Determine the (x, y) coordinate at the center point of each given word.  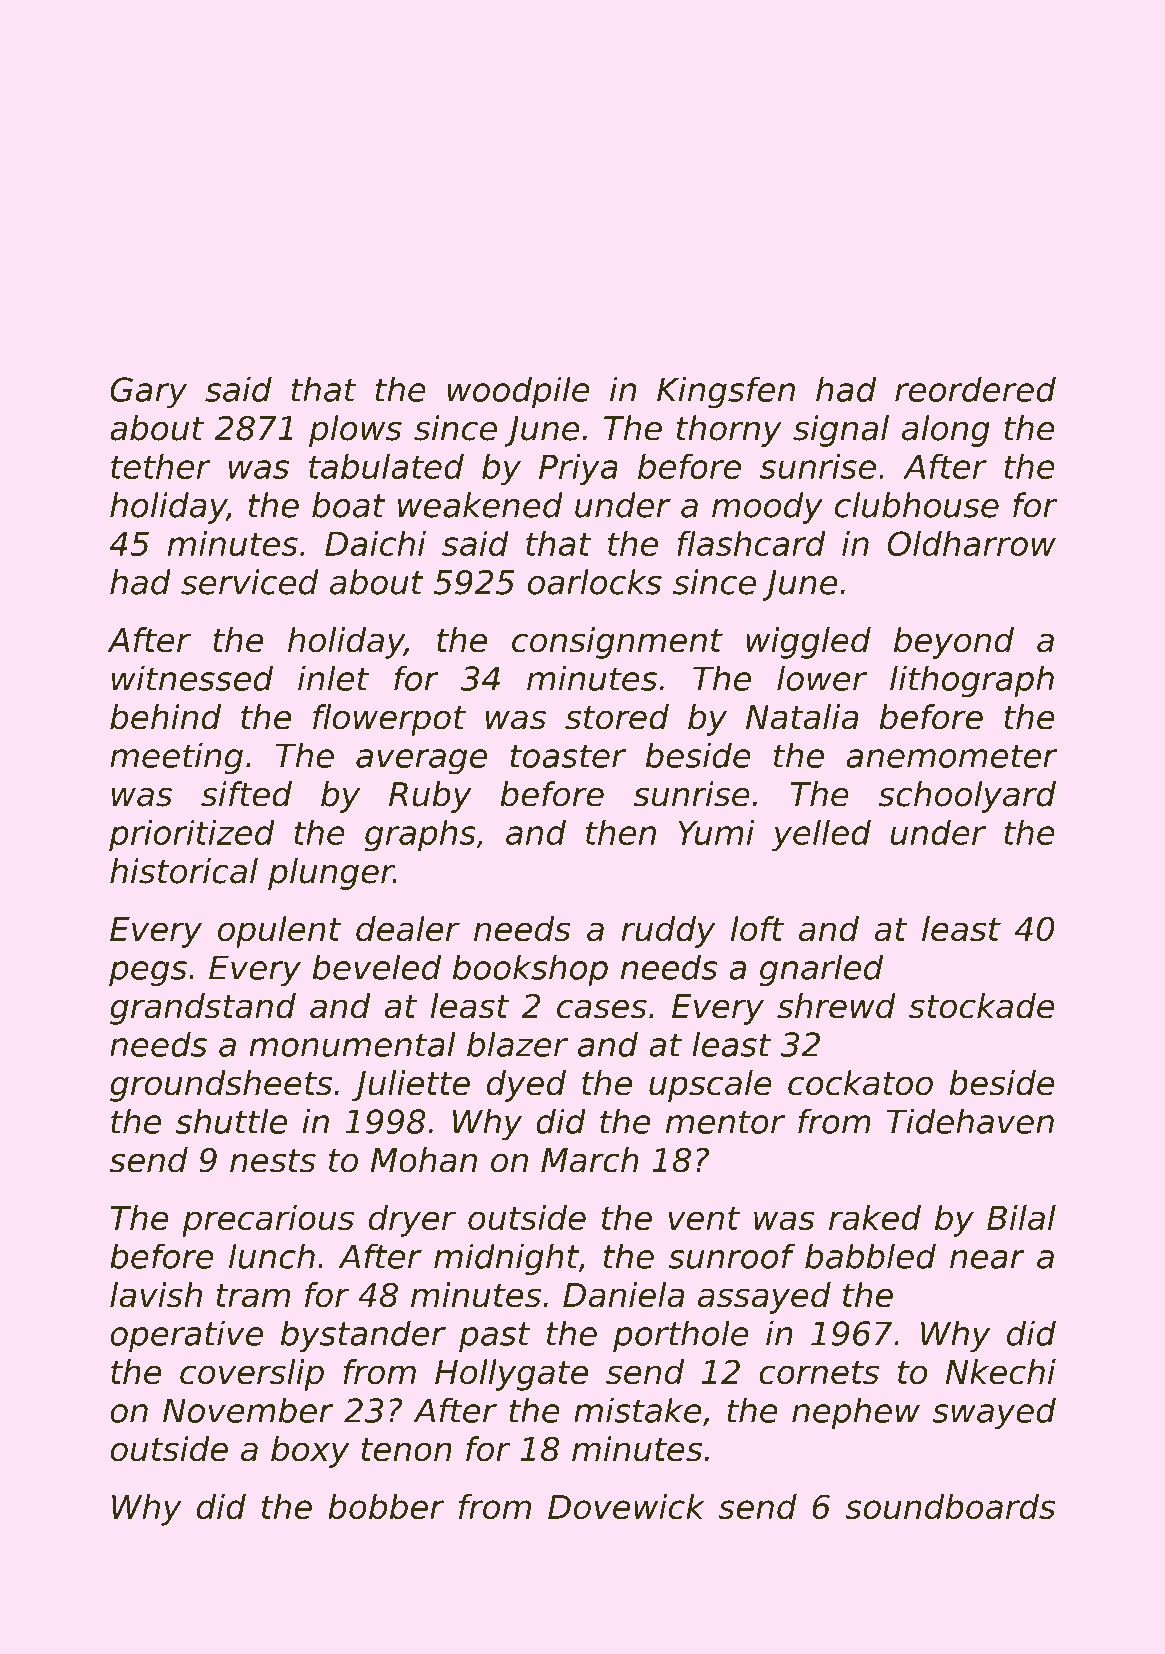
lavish (156, 1295)
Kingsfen (726, 392)
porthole (681, 1336)
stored (617, 717)
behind (165, 717)
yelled (821, 836)
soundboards (950, 1506)
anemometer (952, 756)
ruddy (668, 932)
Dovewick (626, 1506)
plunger (331, 874)
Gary (148, 393)
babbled (870, 1256)
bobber (386, 1506)
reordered (975, 389)
